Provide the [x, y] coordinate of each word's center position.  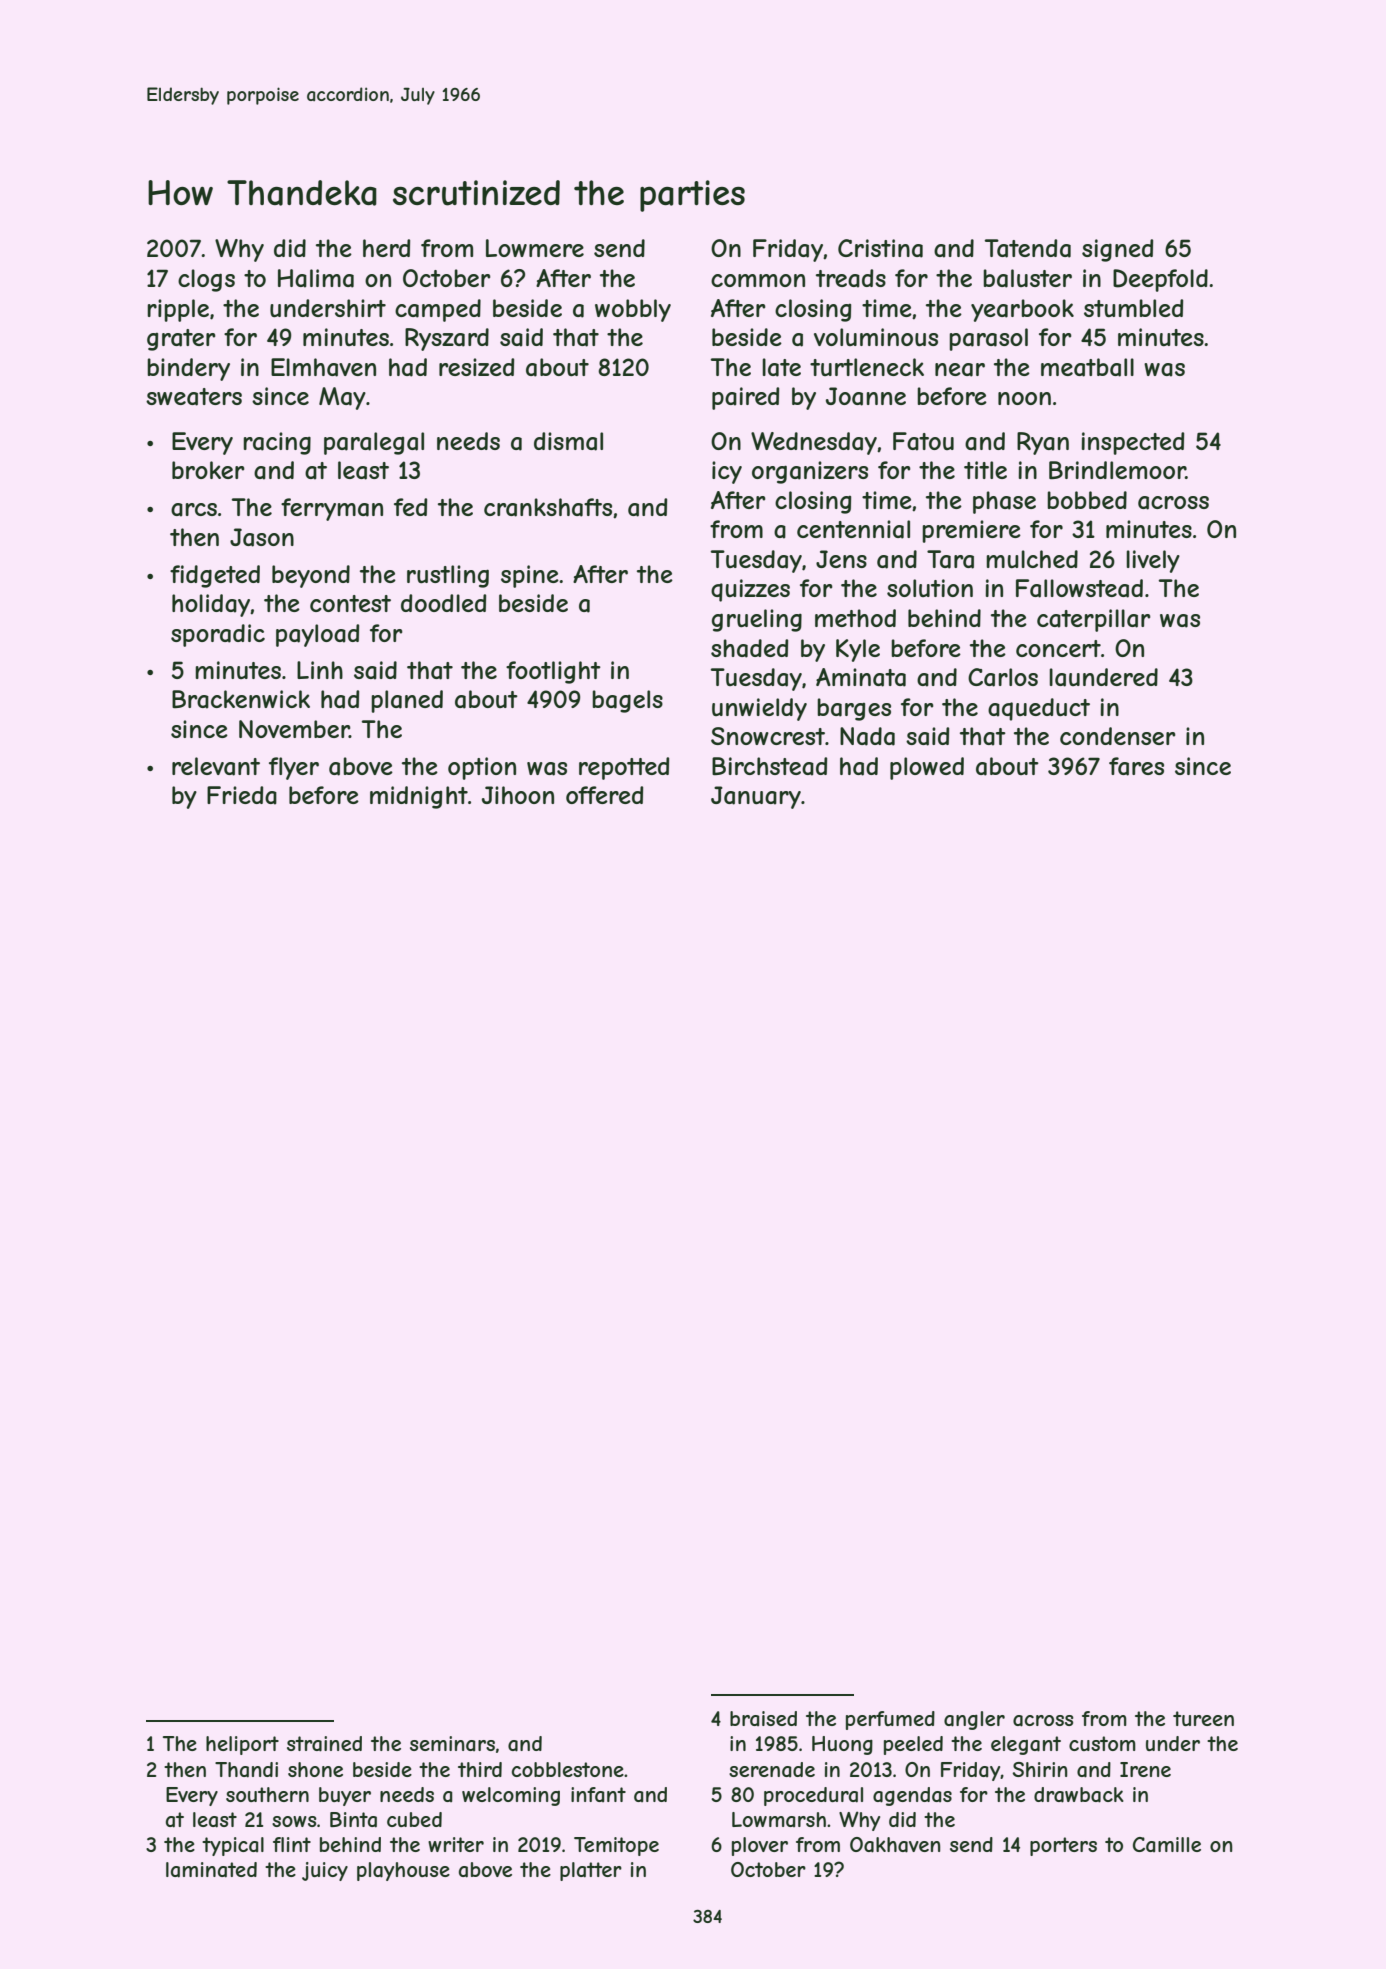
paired [745, 398]
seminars [452, 1743]
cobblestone [568, 1769]
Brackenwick [241, 699]
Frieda [242, 795]
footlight [553, 672]
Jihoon [518, 795]
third [480, 1769]
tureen [1203, 1718]
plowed [927, 768]
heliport [242, 1745]
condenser [1118, 736]
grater [181, 340]
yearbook [1022, 310]
